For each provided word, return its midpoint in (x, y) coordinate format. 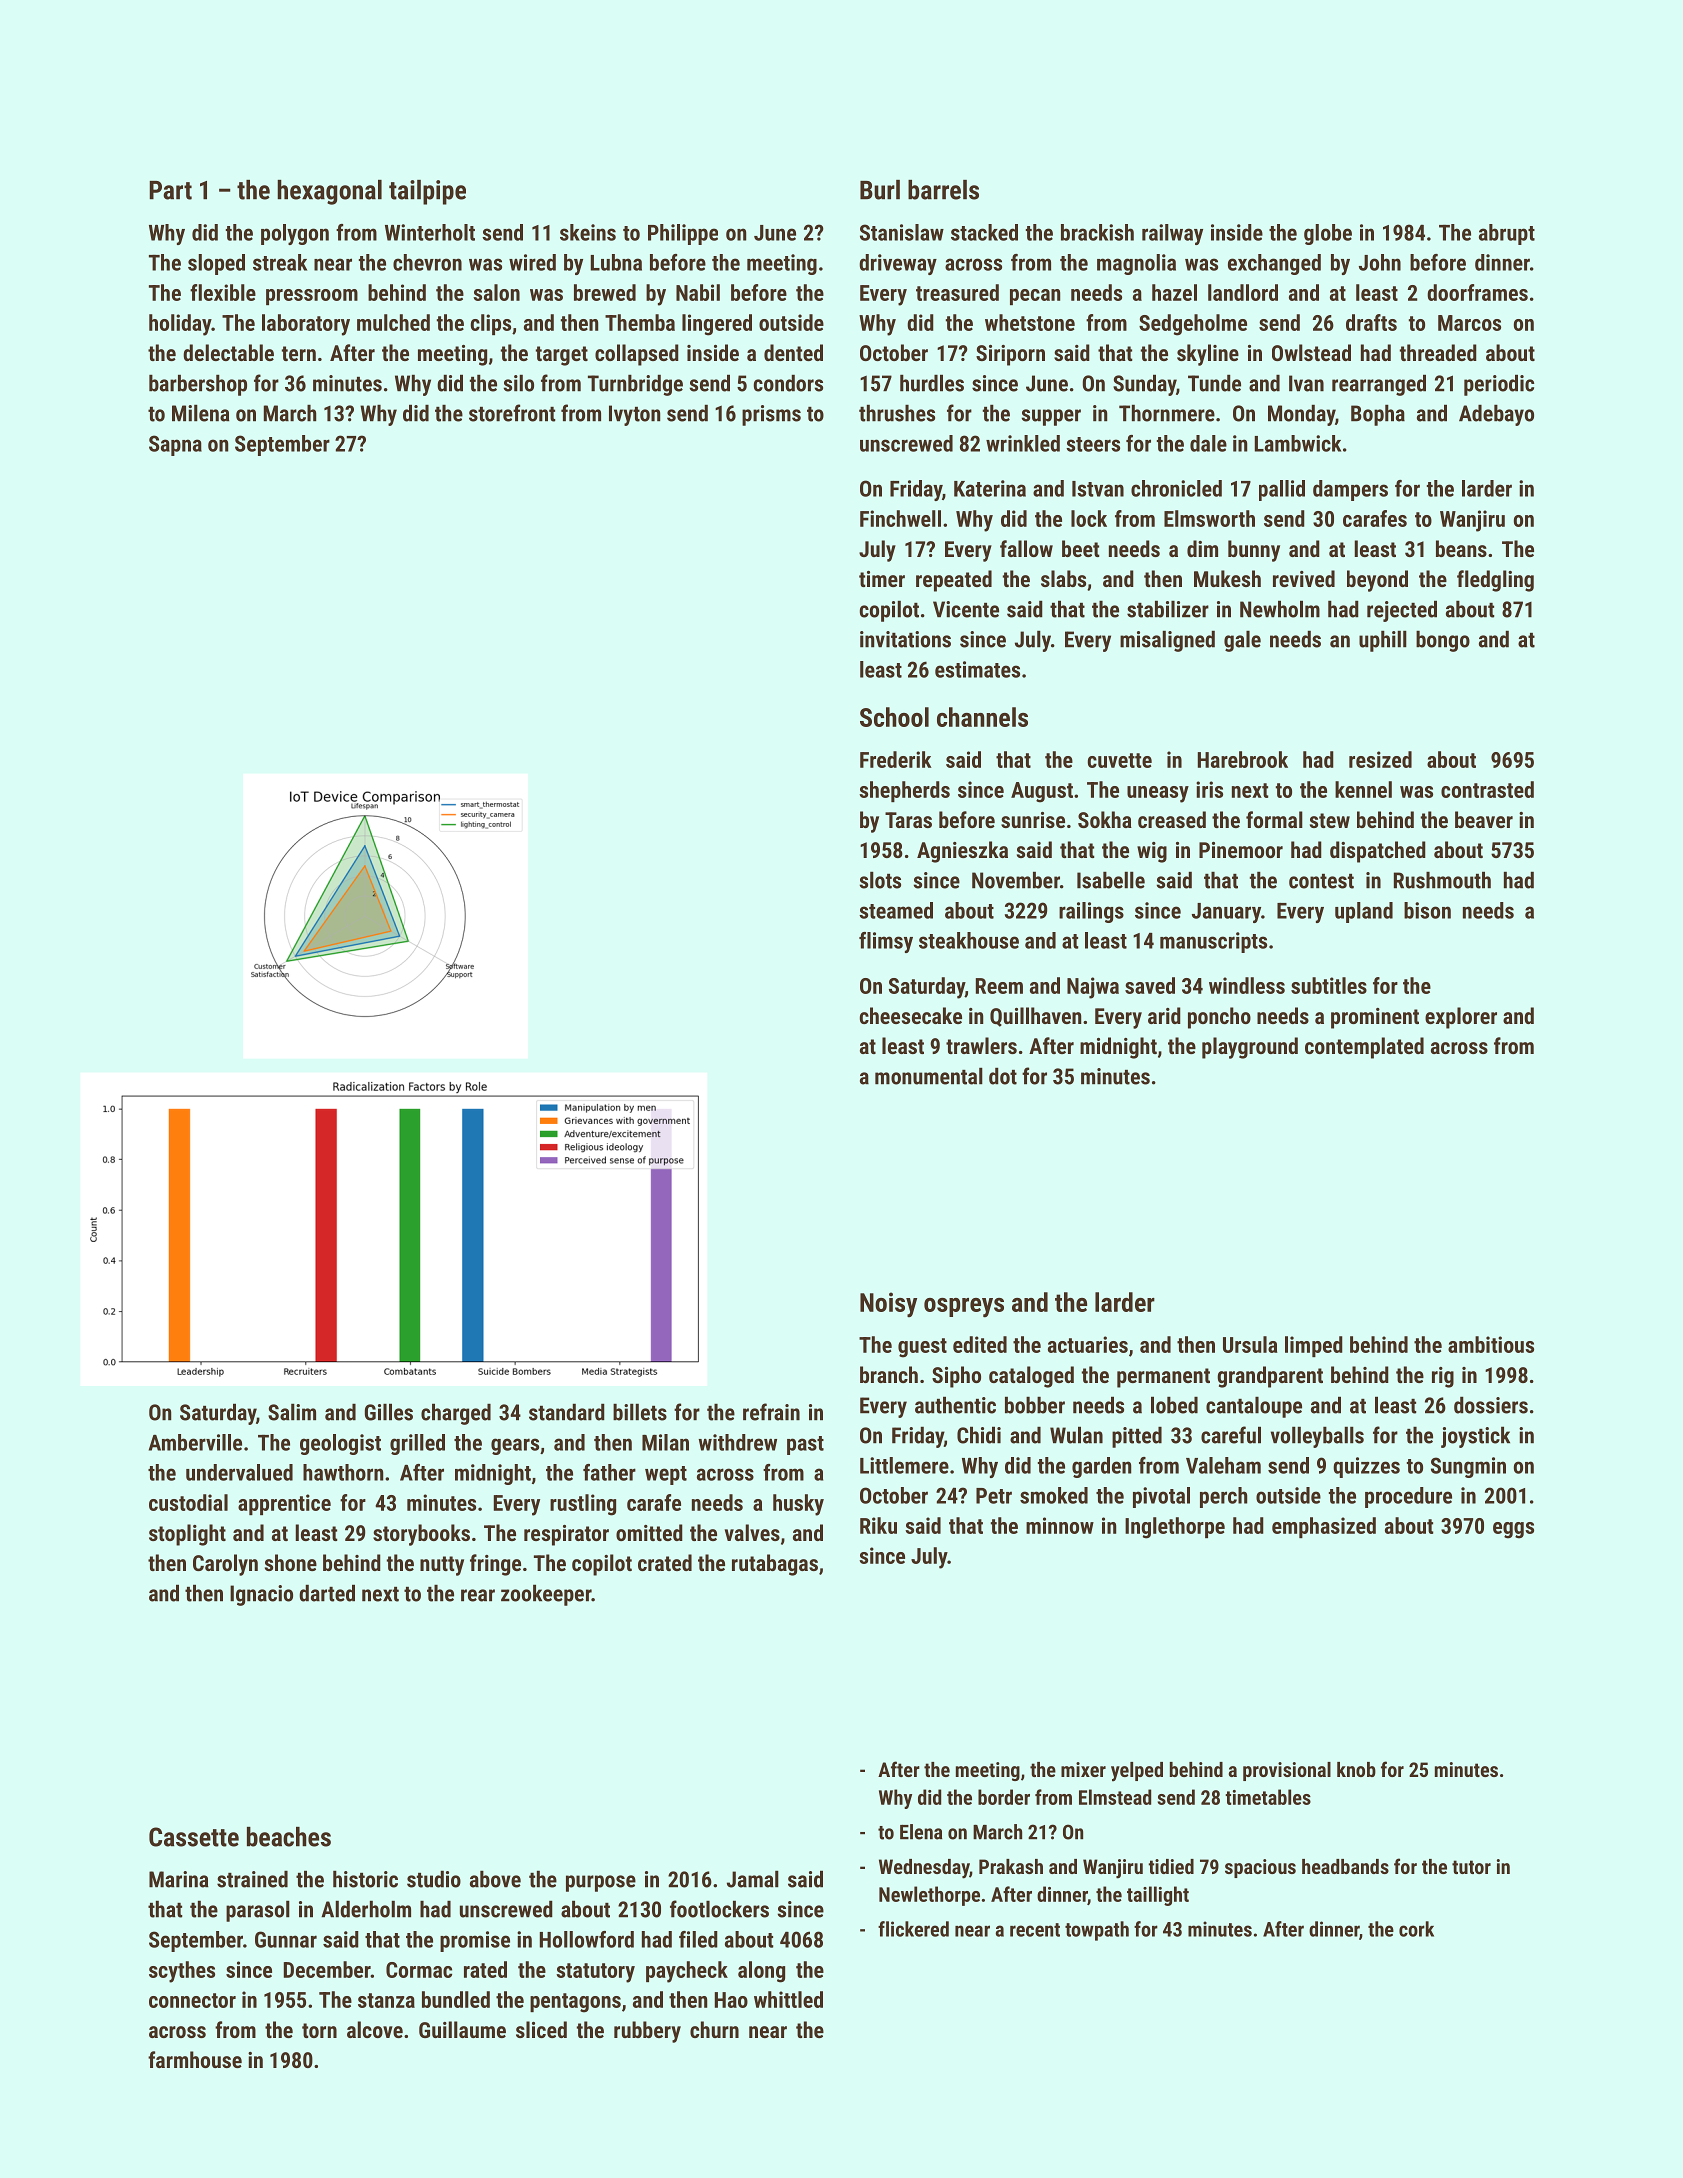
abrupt (1507, 234)
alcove (375, 2029)
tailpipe (427, 192)
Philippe (683, 234)
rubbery (647, 2032)
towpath (1097, 1931)
